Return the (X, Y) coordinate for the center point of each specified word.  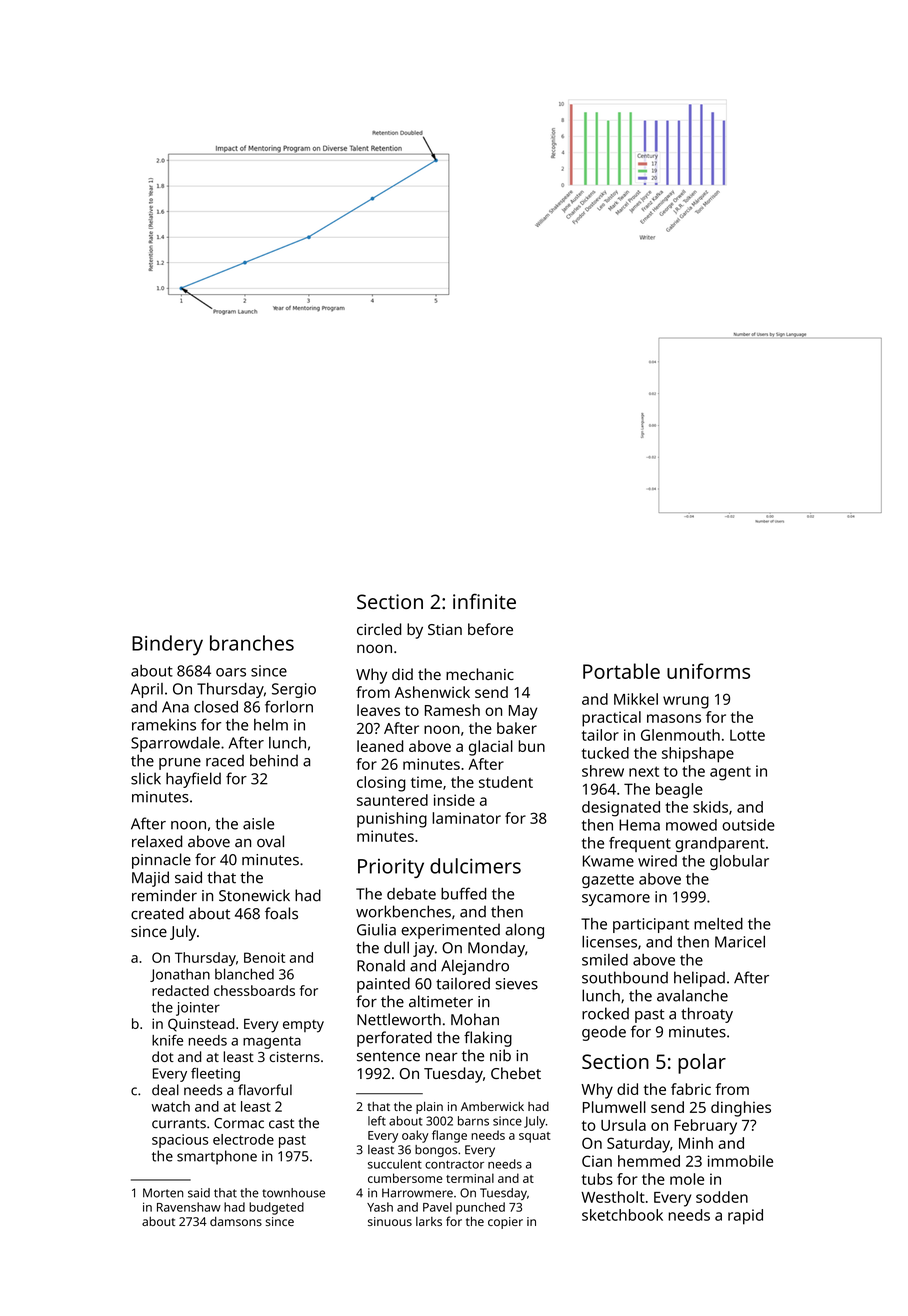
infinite (484, 601)
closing (381, 784)
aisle (258, 823)
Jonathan (180, 975)
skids (710, 807)
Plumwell (614, 1107)
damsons (236, 1221)
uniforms (708, 671)
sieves (517, 984)
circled (379, 629)
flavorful (265, 1090)
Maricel (740, 942)
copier (505, 1223)
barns (473, 1121)
